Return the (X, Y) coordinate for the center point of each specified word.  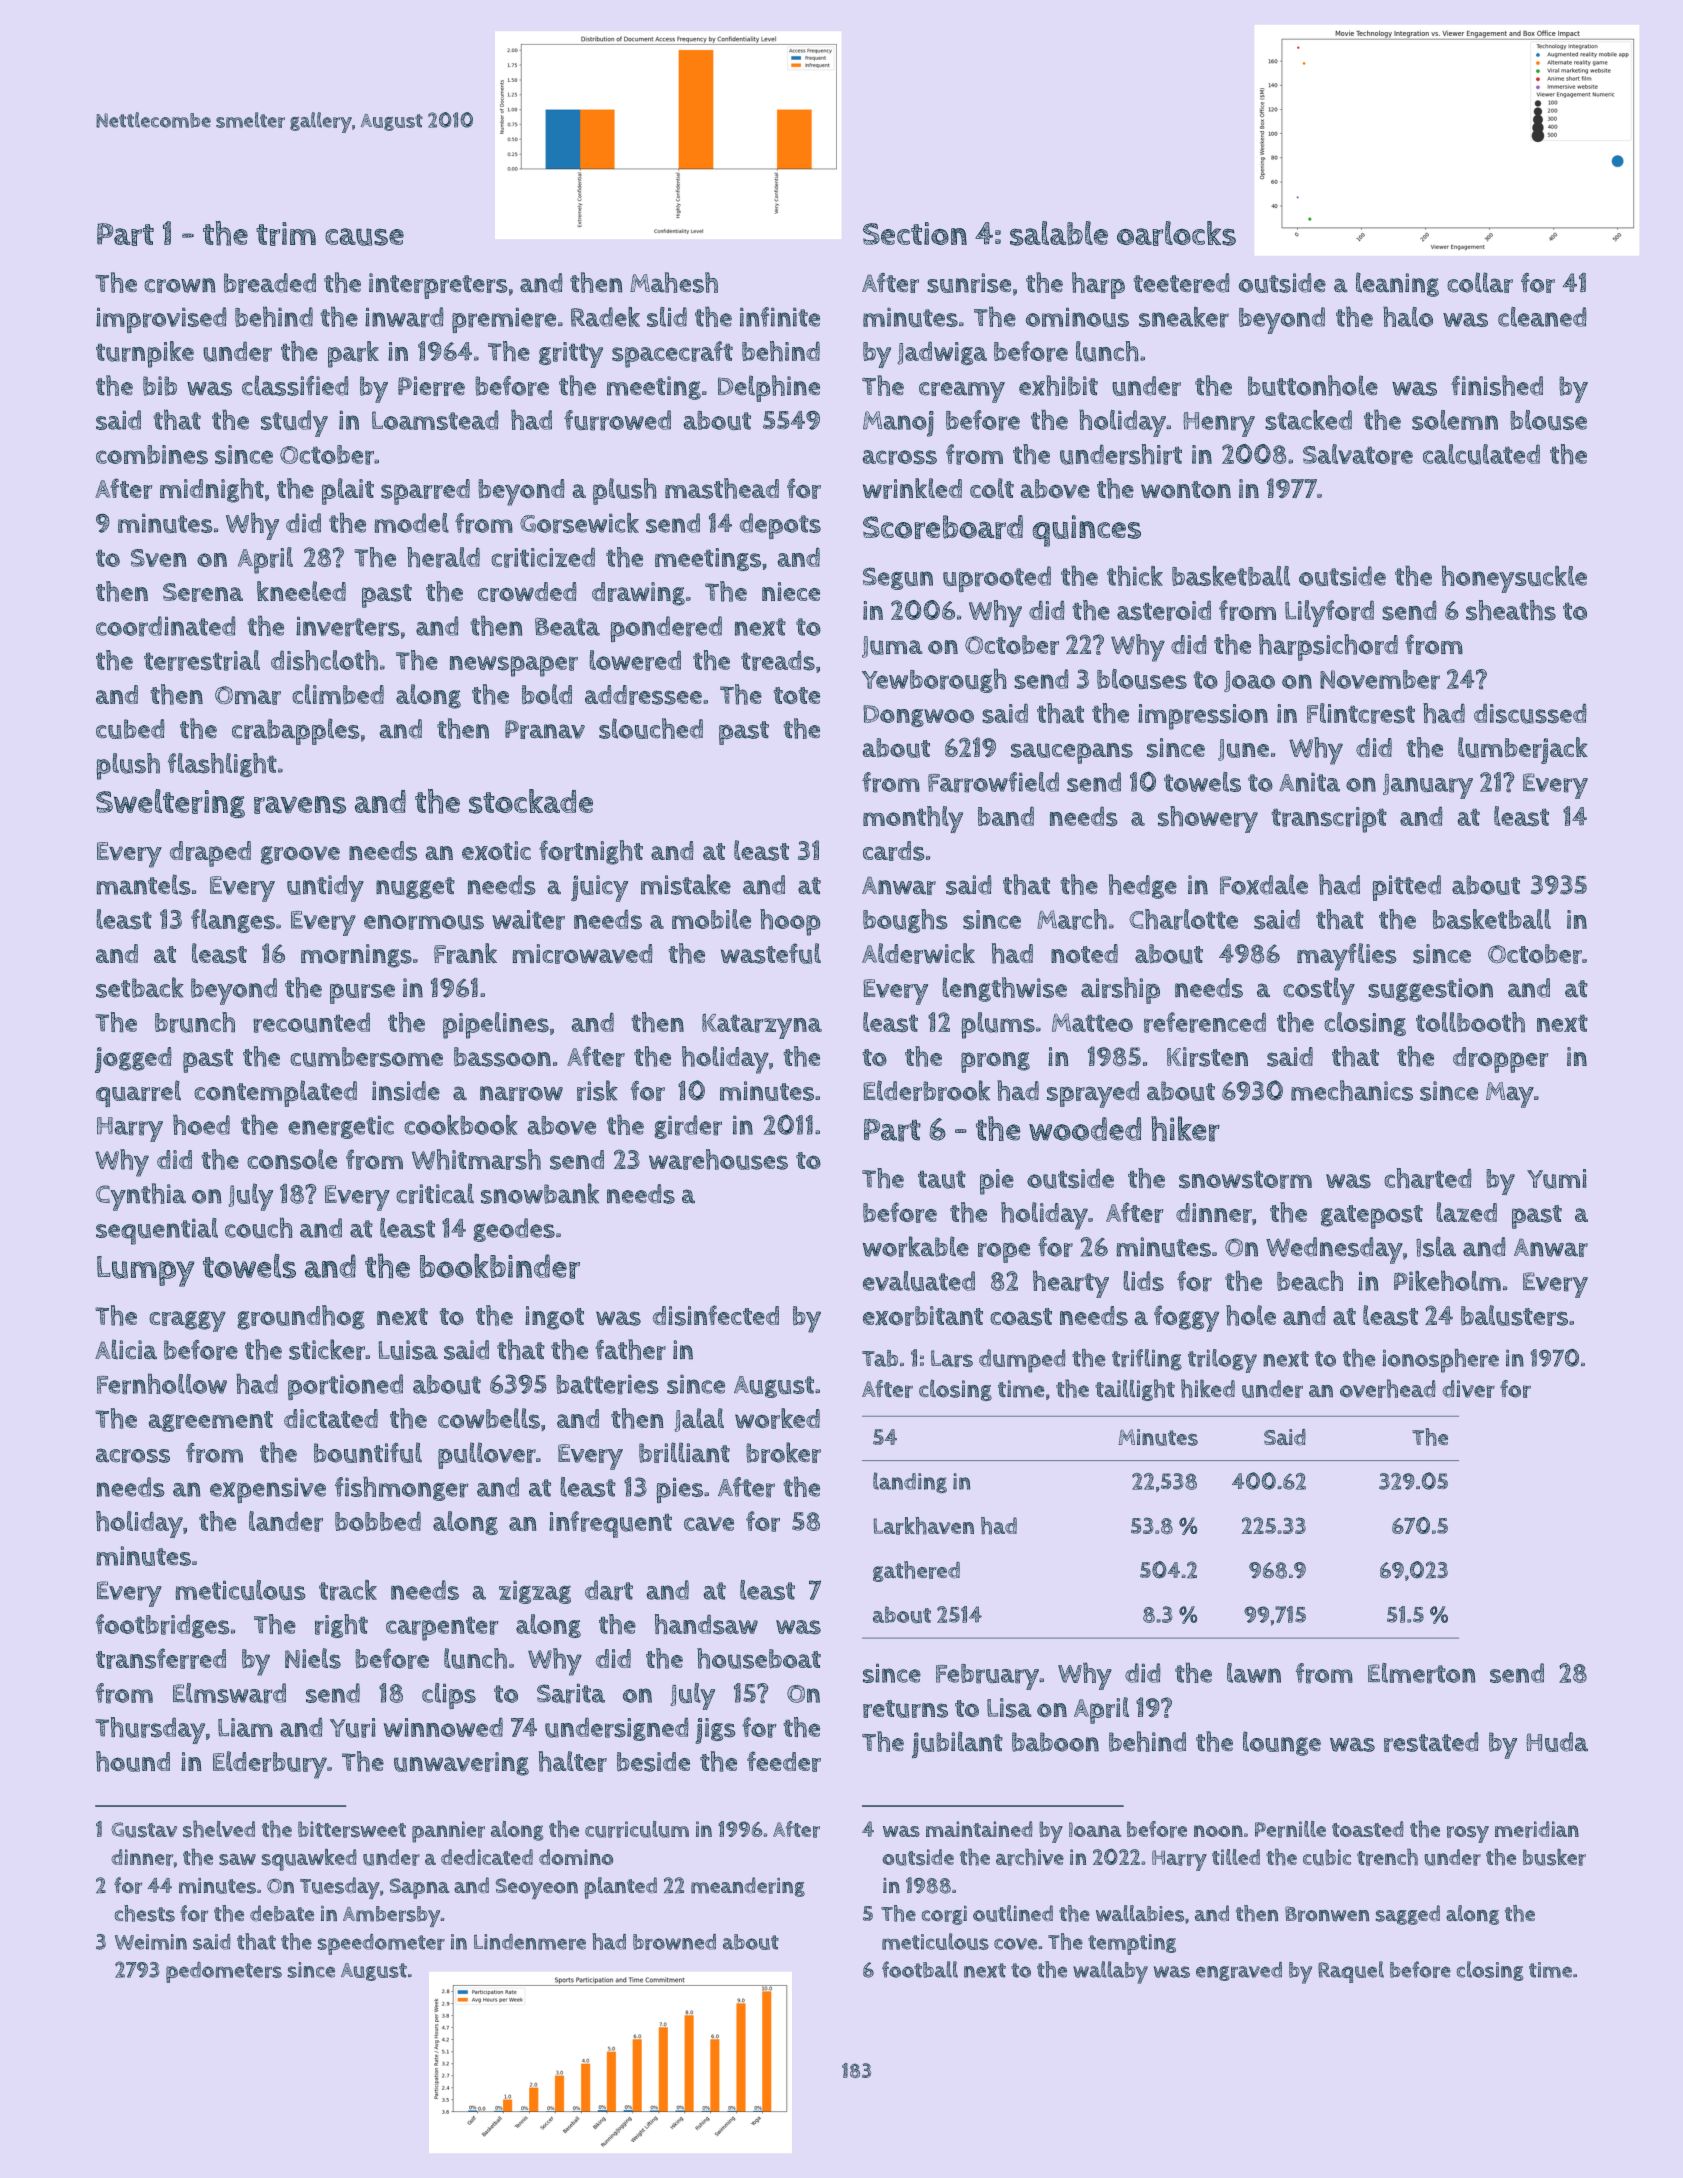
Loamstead (435, 420)
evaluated (919, 1281)
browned (674, 1942)
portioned (345, 1387)
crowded (527, 592)
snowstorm (1245, 1179)
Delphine (769, 388)
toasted (1368, 1829)
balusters (1514, 1315)
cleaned (1542, 317)
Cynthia (141, 1197)
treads (778, 661)
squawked (309, 1860)
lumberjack (1523, 750)
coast (1021, 1317)
